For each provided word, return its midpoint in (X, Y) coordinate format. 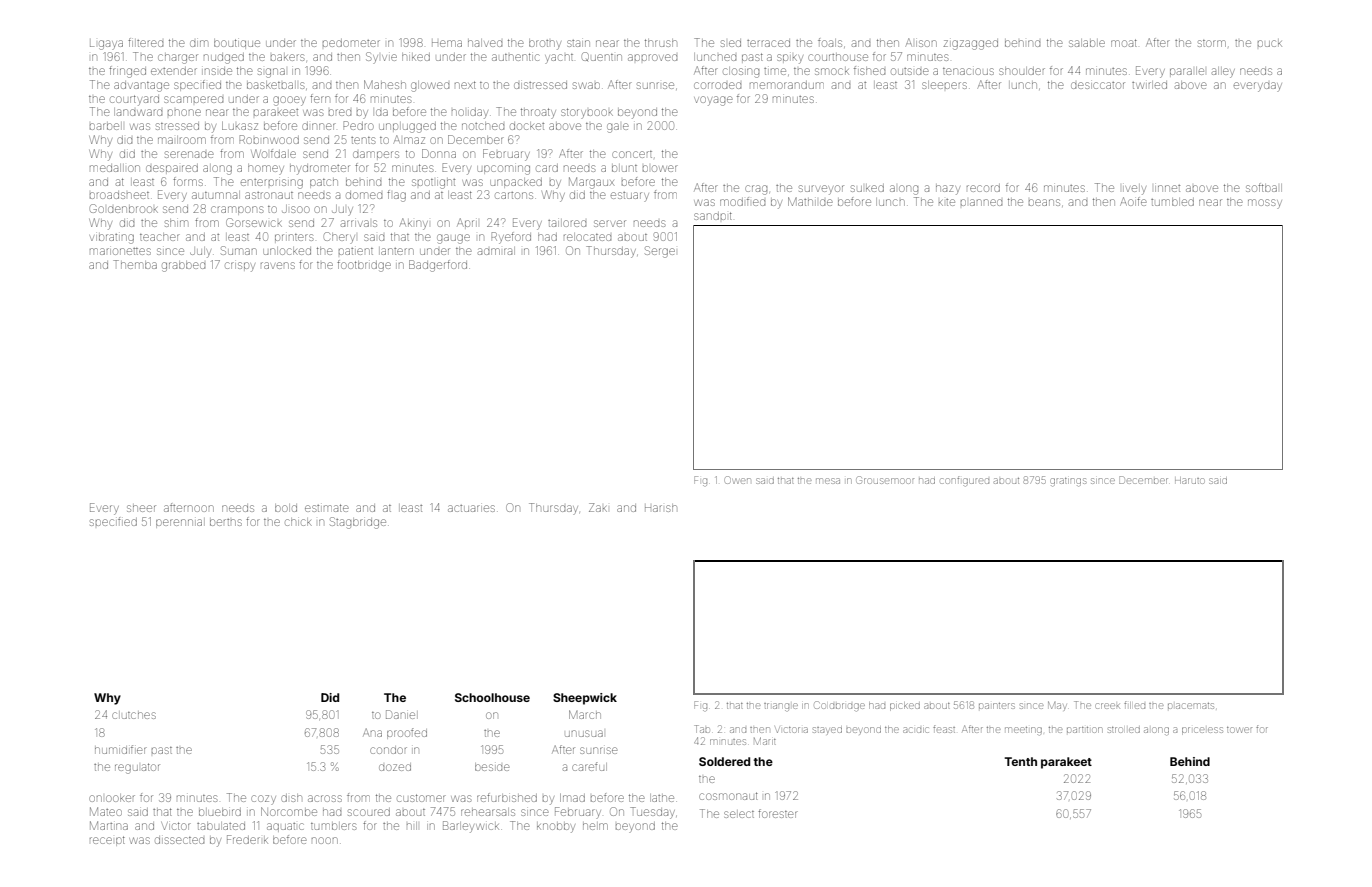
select (739, 814)
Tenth (1021, 761)
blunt (624, 168)
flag (396, 196)
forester (778, 813)
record (983, 188)
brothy (545, 44)
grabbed (183, 266)
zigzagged (970, 45)
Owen (737, 480)
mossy (1265, 204)
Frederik (247, 839)
